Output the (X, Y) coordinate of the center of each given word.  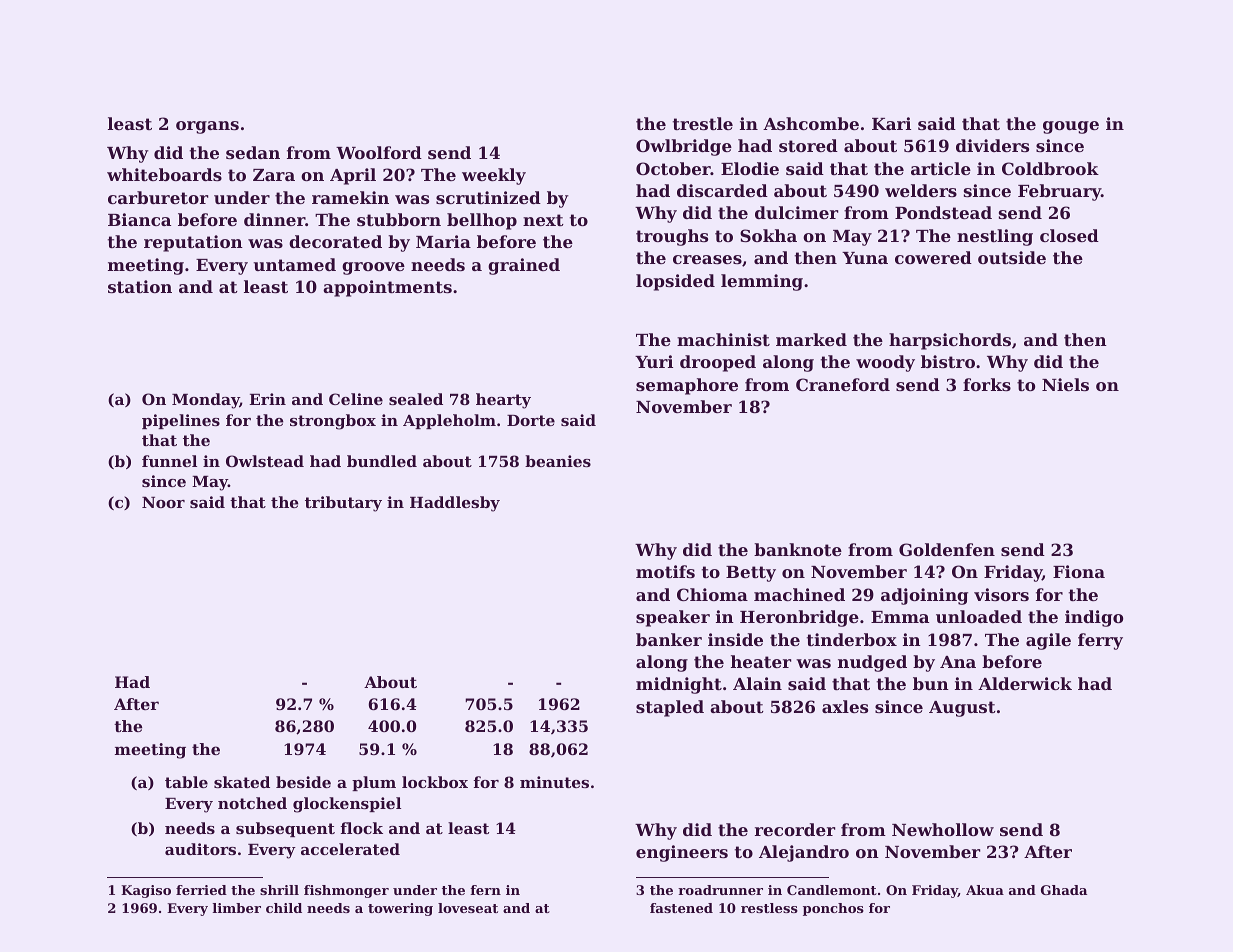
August (962, 709)
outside (1012, 257)
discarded (722, 190)
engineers (682, 853)
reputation (193, 243)
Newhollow (943, 829)
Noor (163, 502)
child (284, 908)
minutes (554, 782)
